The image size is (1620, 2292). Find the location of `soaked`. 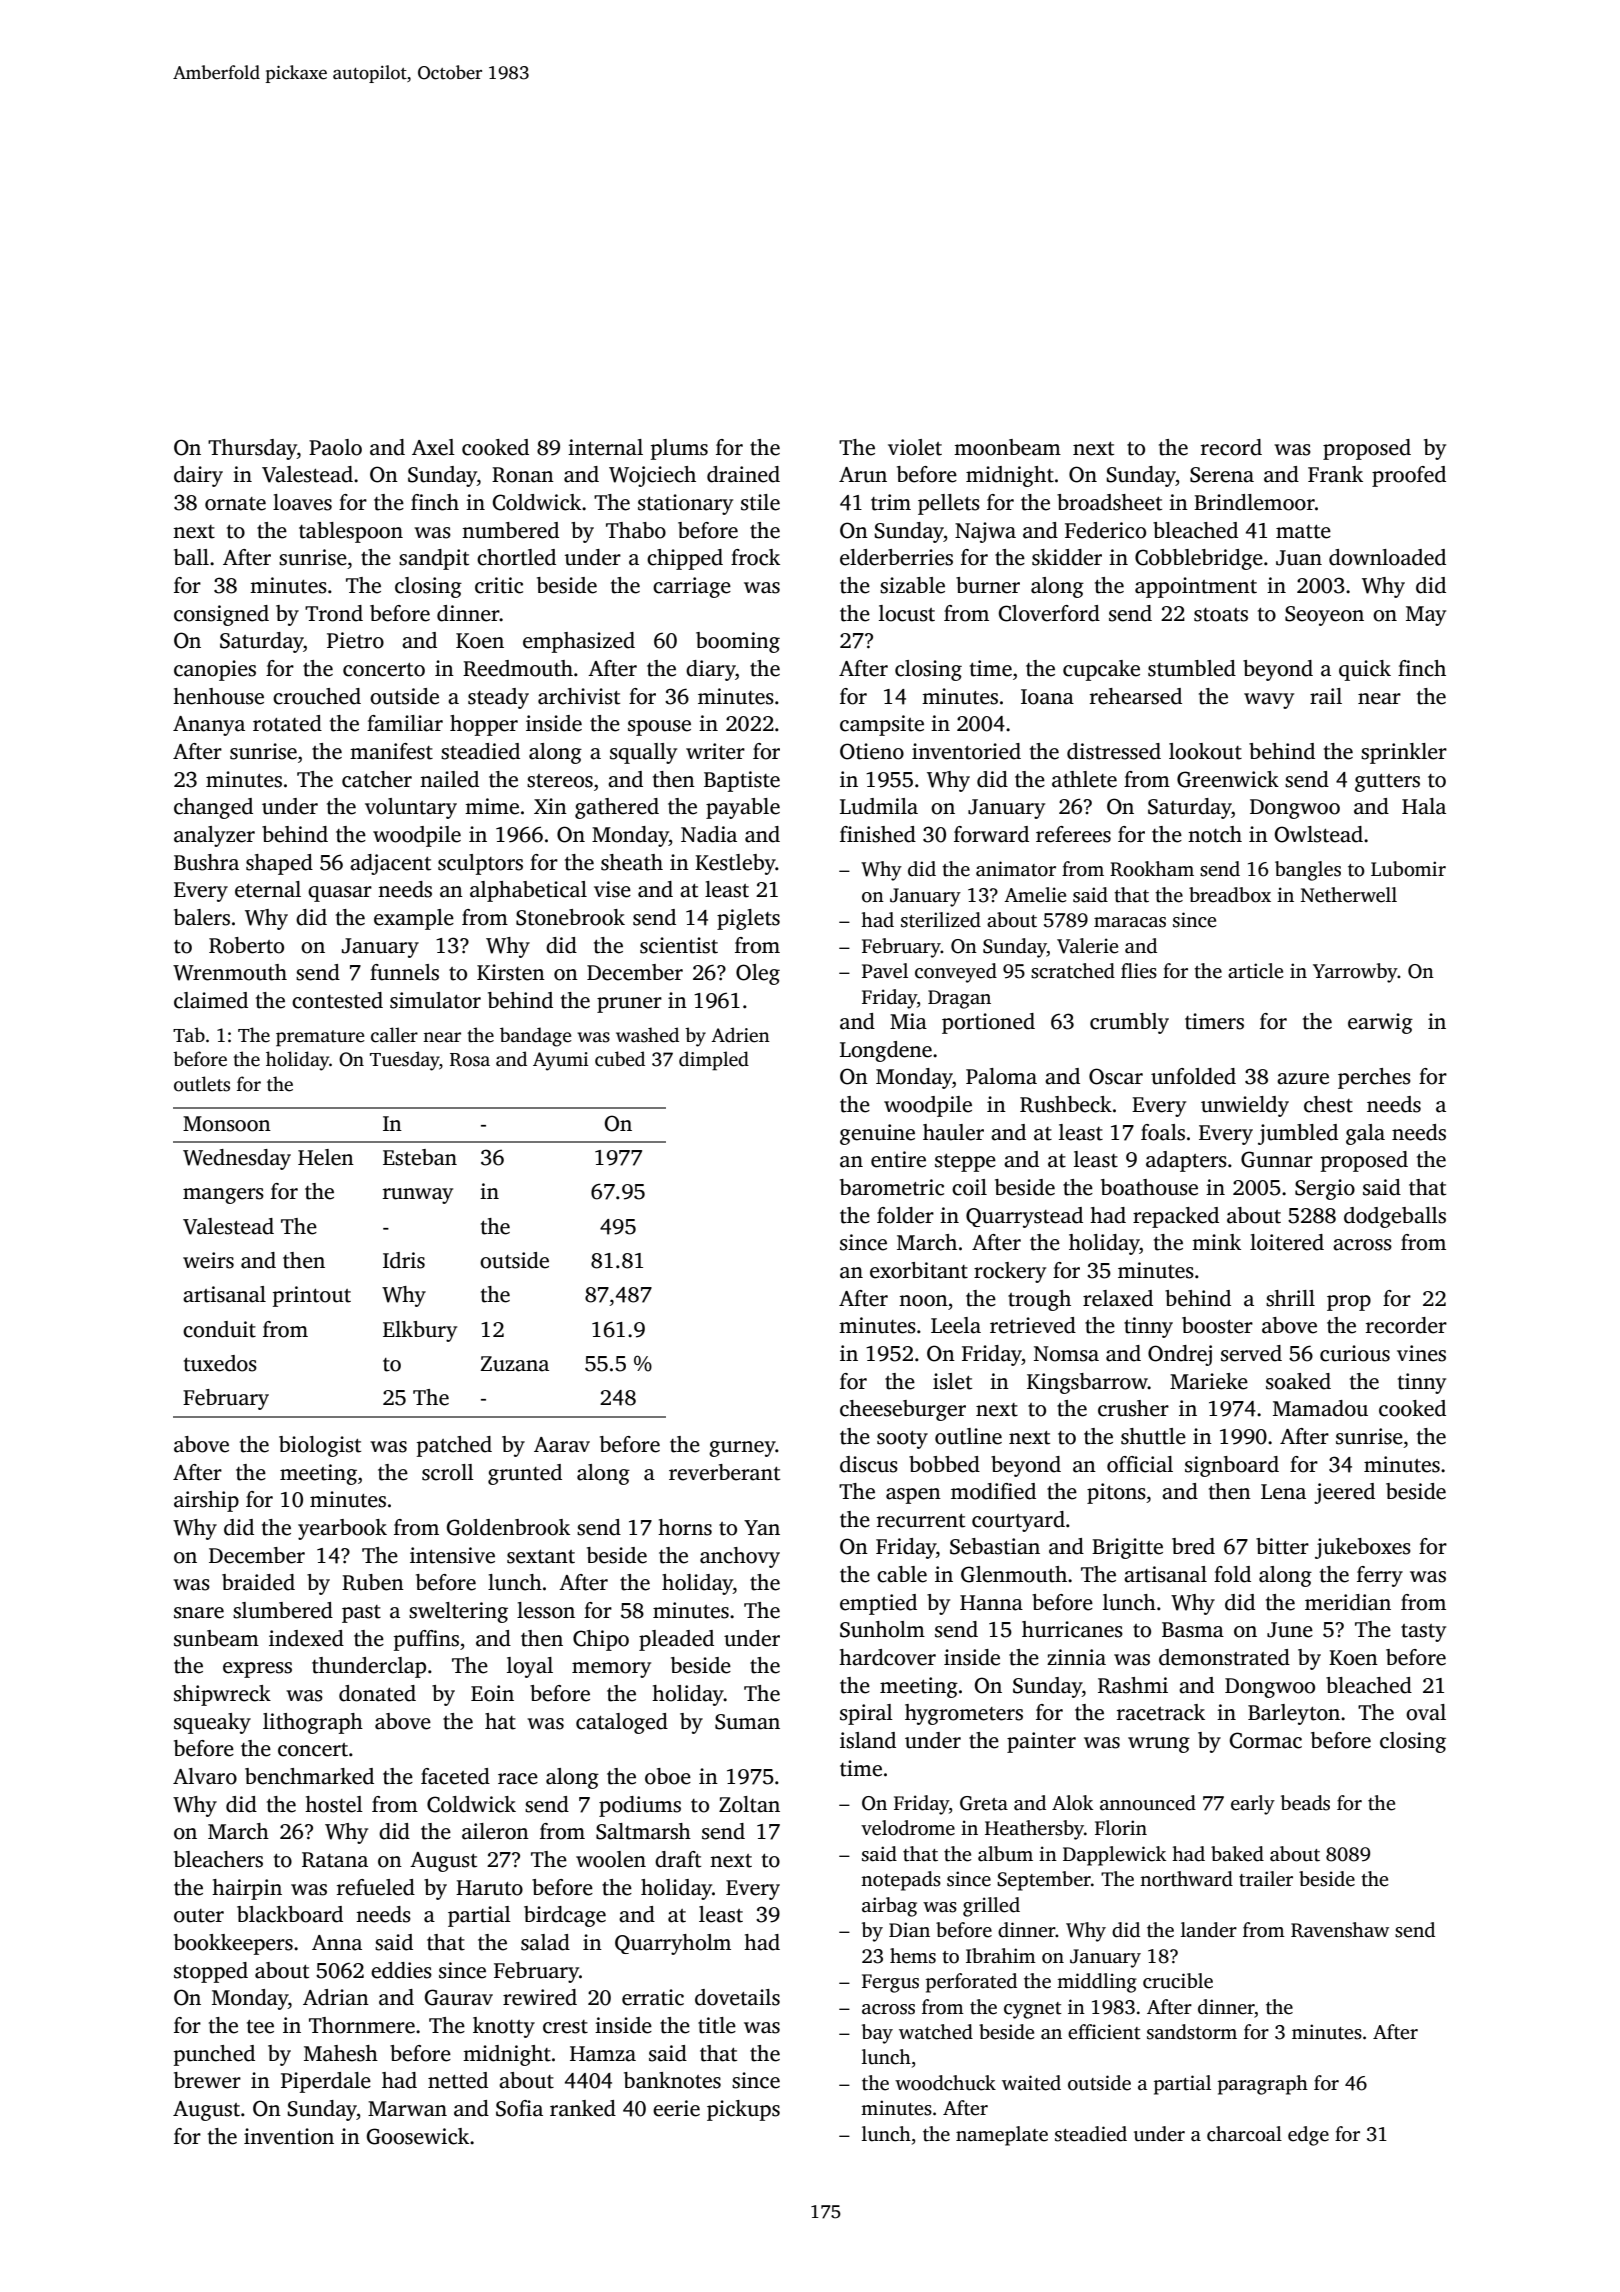

soaked is located at coordinates (1298, 1381).
